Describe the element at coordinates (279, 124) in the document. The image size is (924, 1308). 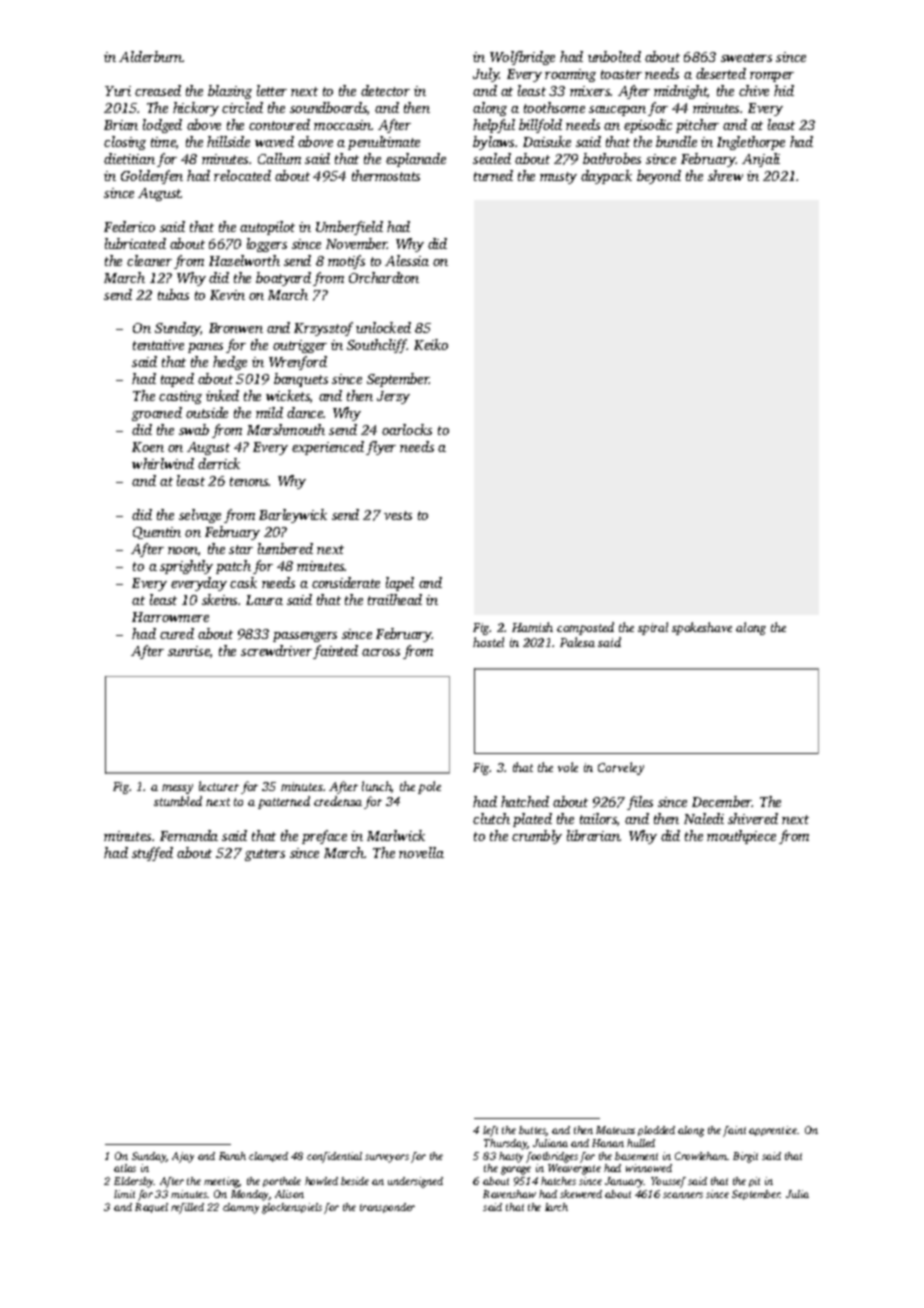
I see `contoured` at that location.
